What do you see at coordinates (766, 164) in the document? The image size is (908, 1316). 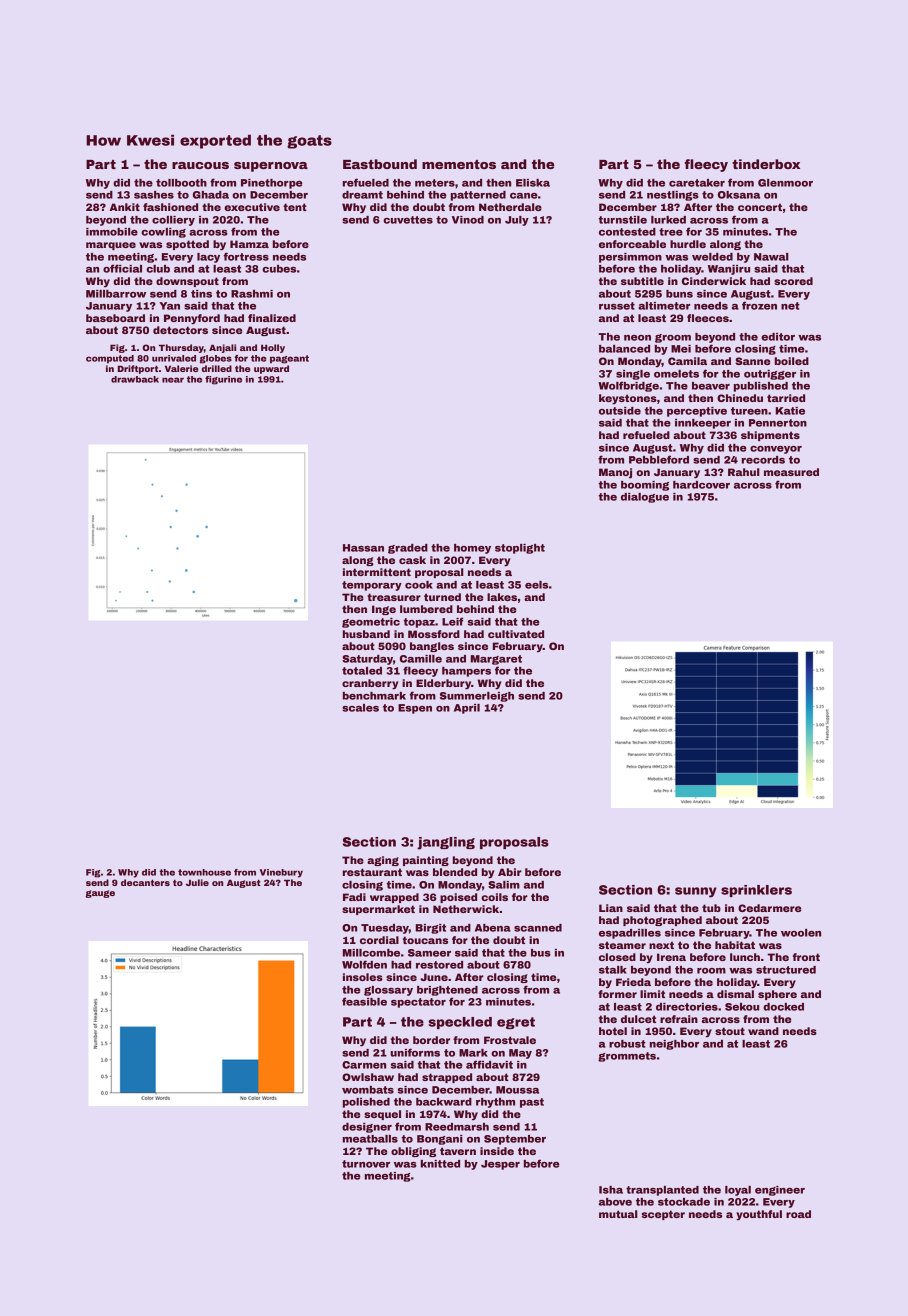 I see `tinderbox` at bounding box center [766, 164].
